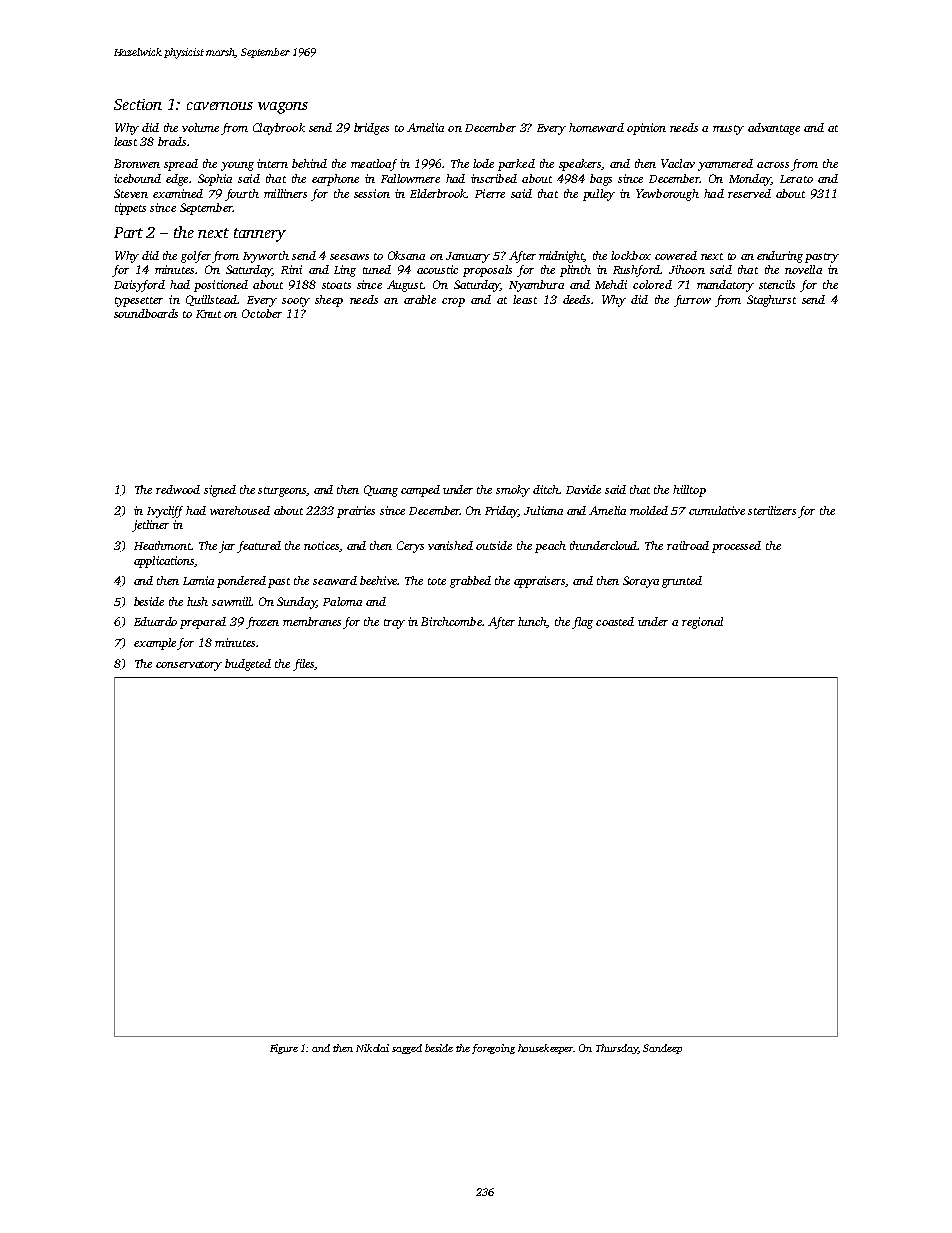  Describe the element at coordinates (284, 1049) in the image. I see `Figure` at that location.
